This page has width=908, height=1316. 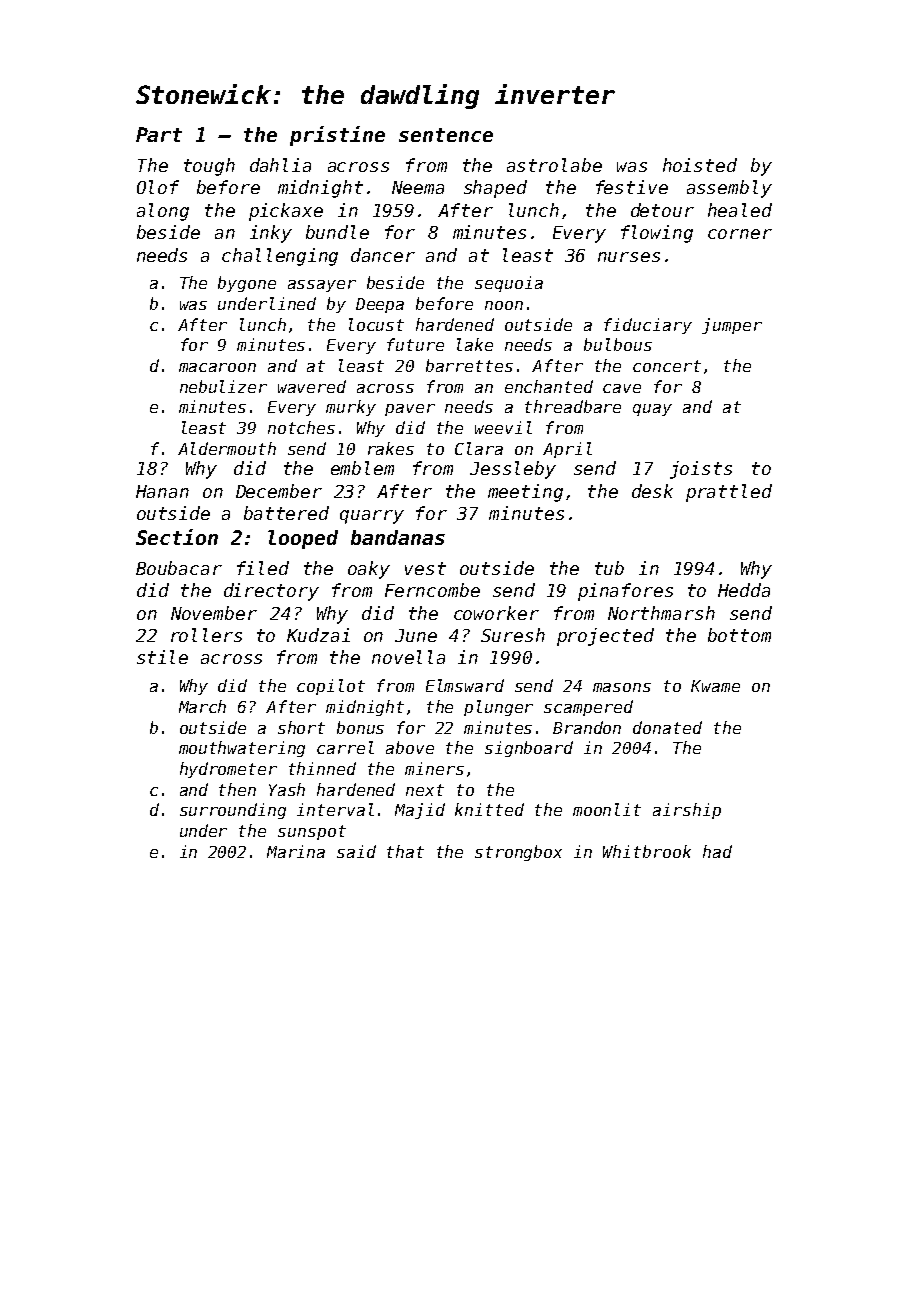 What do you see at coordinates (337, 136) in the page?
I see `pristine` at bounding box center [337, 136].
